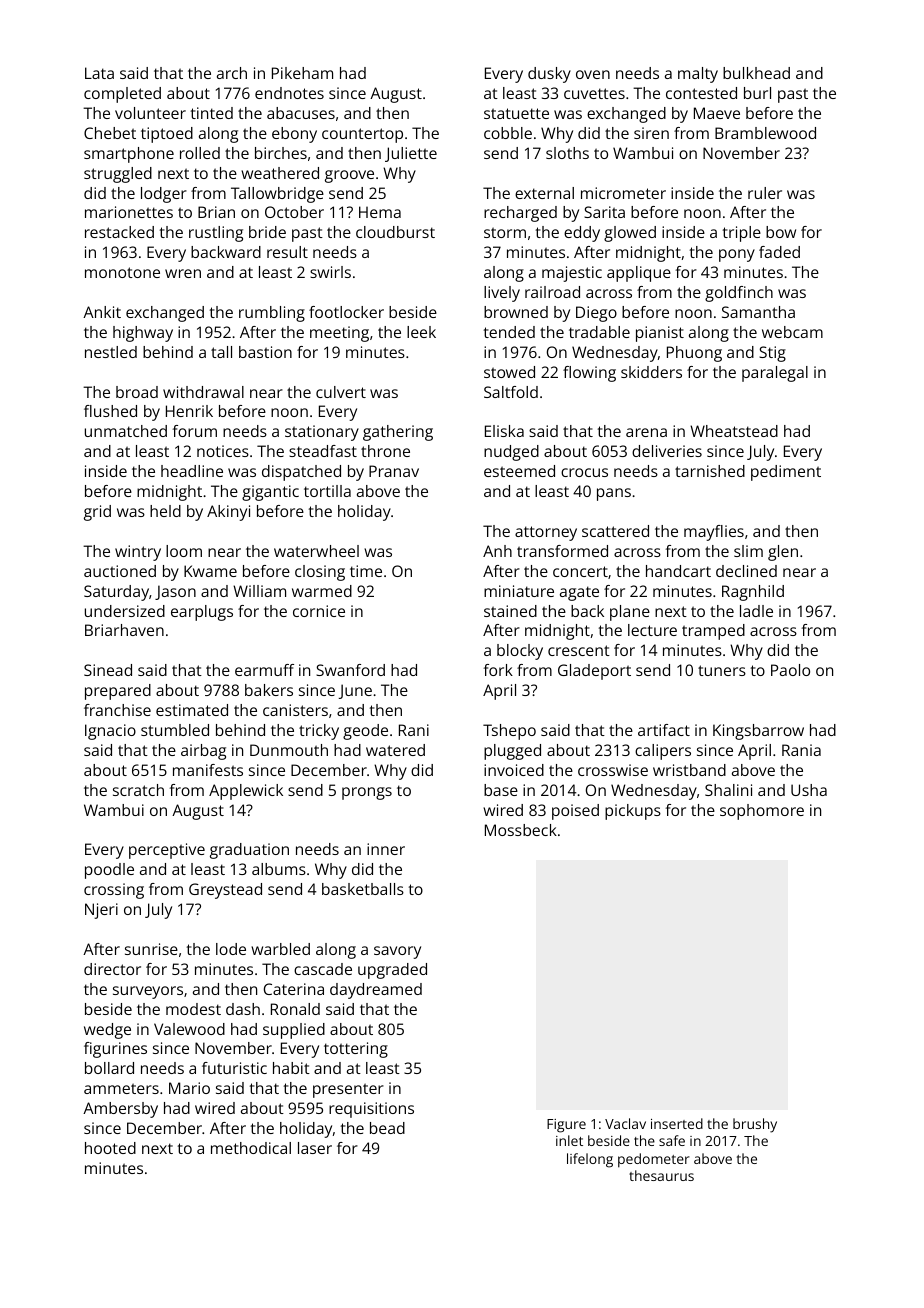 This image has height=1308, width=924. What do you see at coordinates (110, 1148) in the image?
I see `hooted` at bounding box center [110, 1148].
